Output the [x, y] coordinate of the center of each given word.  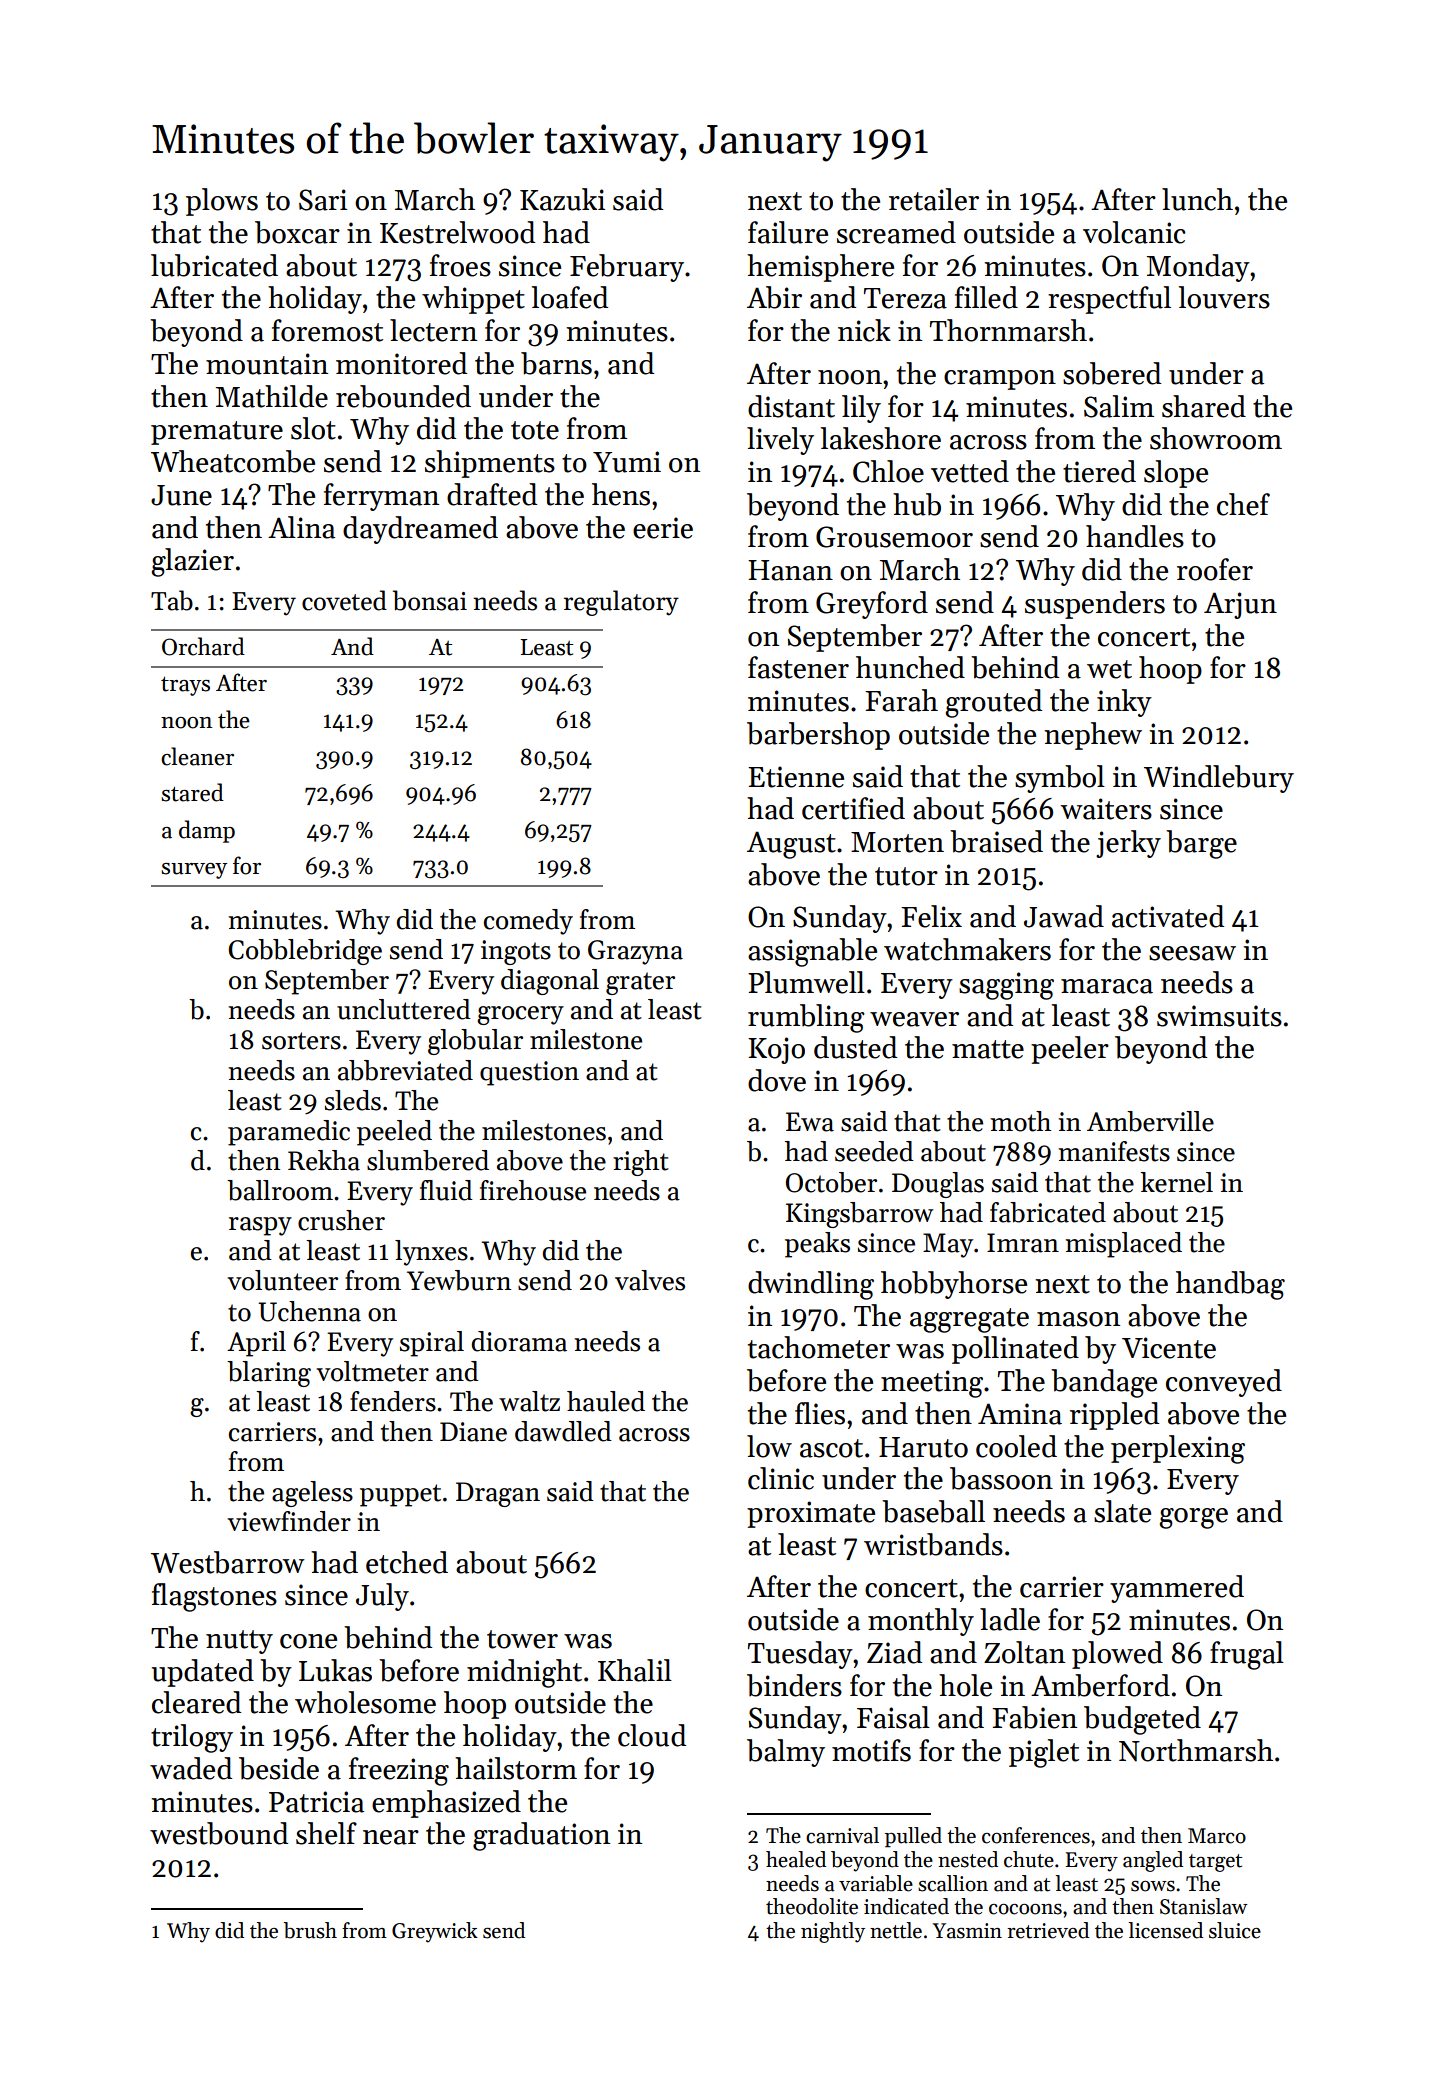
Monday [1198, 268]
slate [1122, 1511]
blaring [269, 1374]
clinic [781, 1478]
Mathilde [272, 396]
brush [310, 1930]
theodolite [812, 1906]
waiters [1106, 809]
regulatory [621, 603]
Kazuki [562, 199]
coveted [344, 600]
